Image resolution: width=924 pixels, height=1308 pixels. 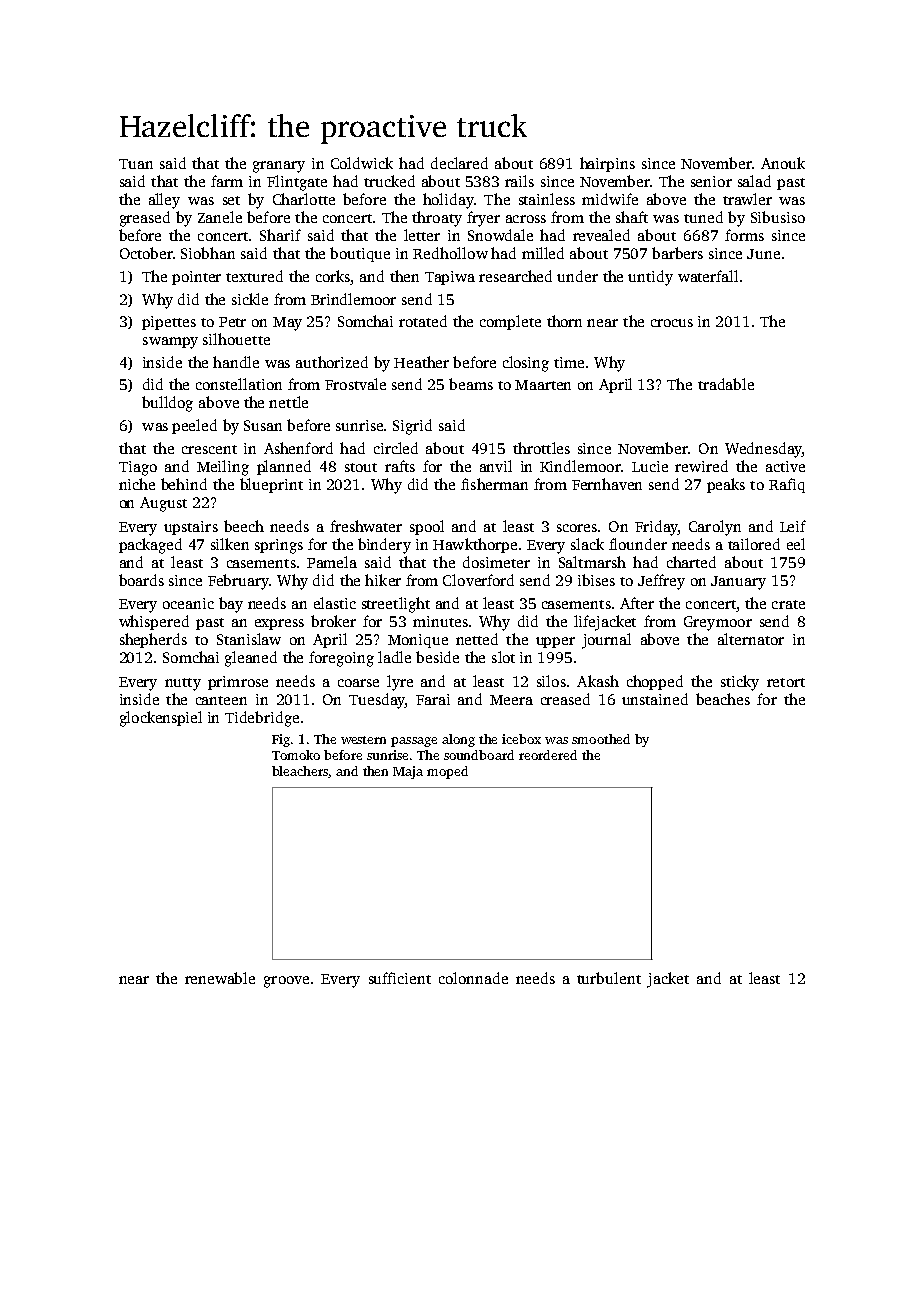 I want to click on Anouk, so click(x=783, y=163).
